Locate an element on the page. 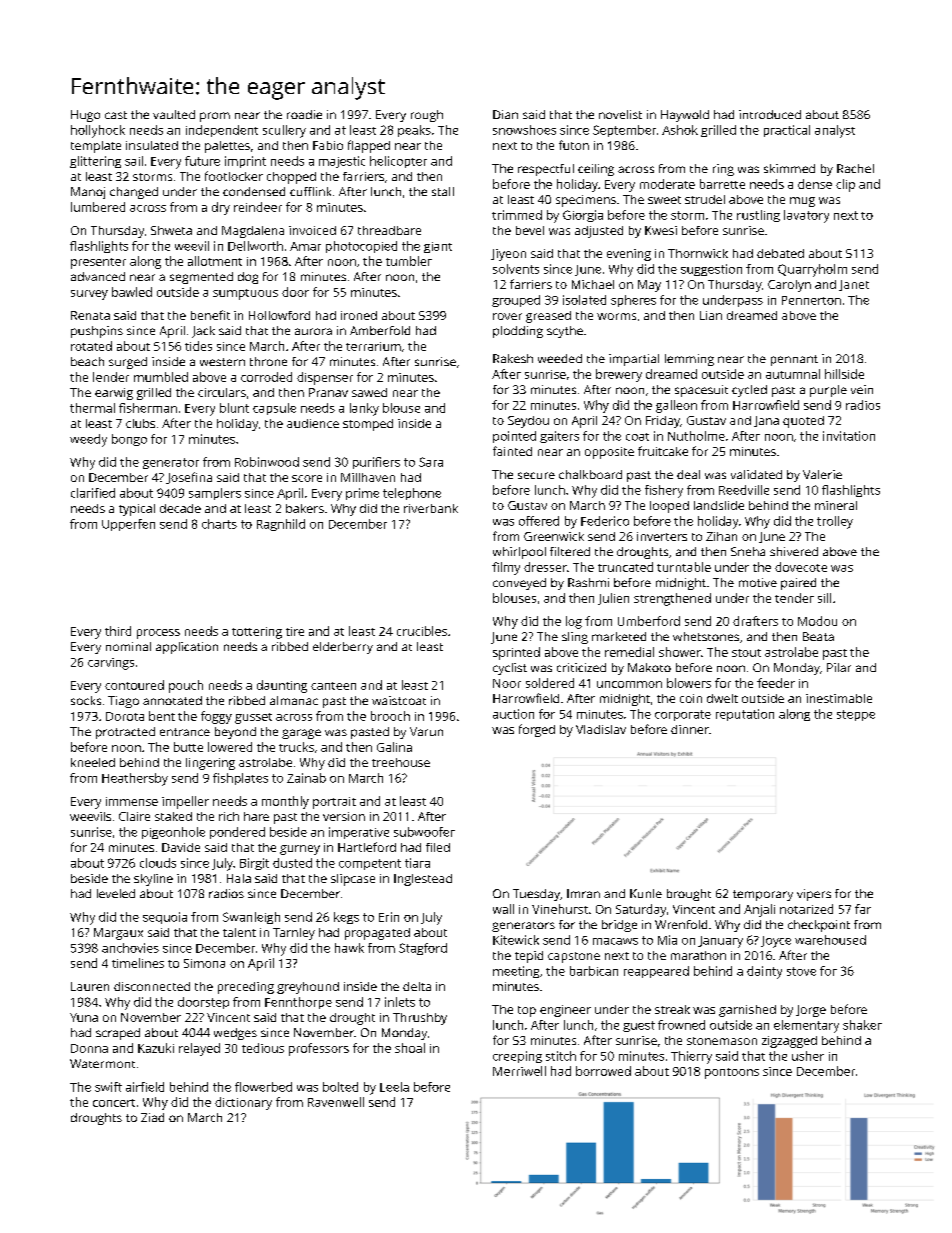 Image resolution: width=952 pixels, height=1233 pixels. mumbled is located at coordinates (161, 377).
